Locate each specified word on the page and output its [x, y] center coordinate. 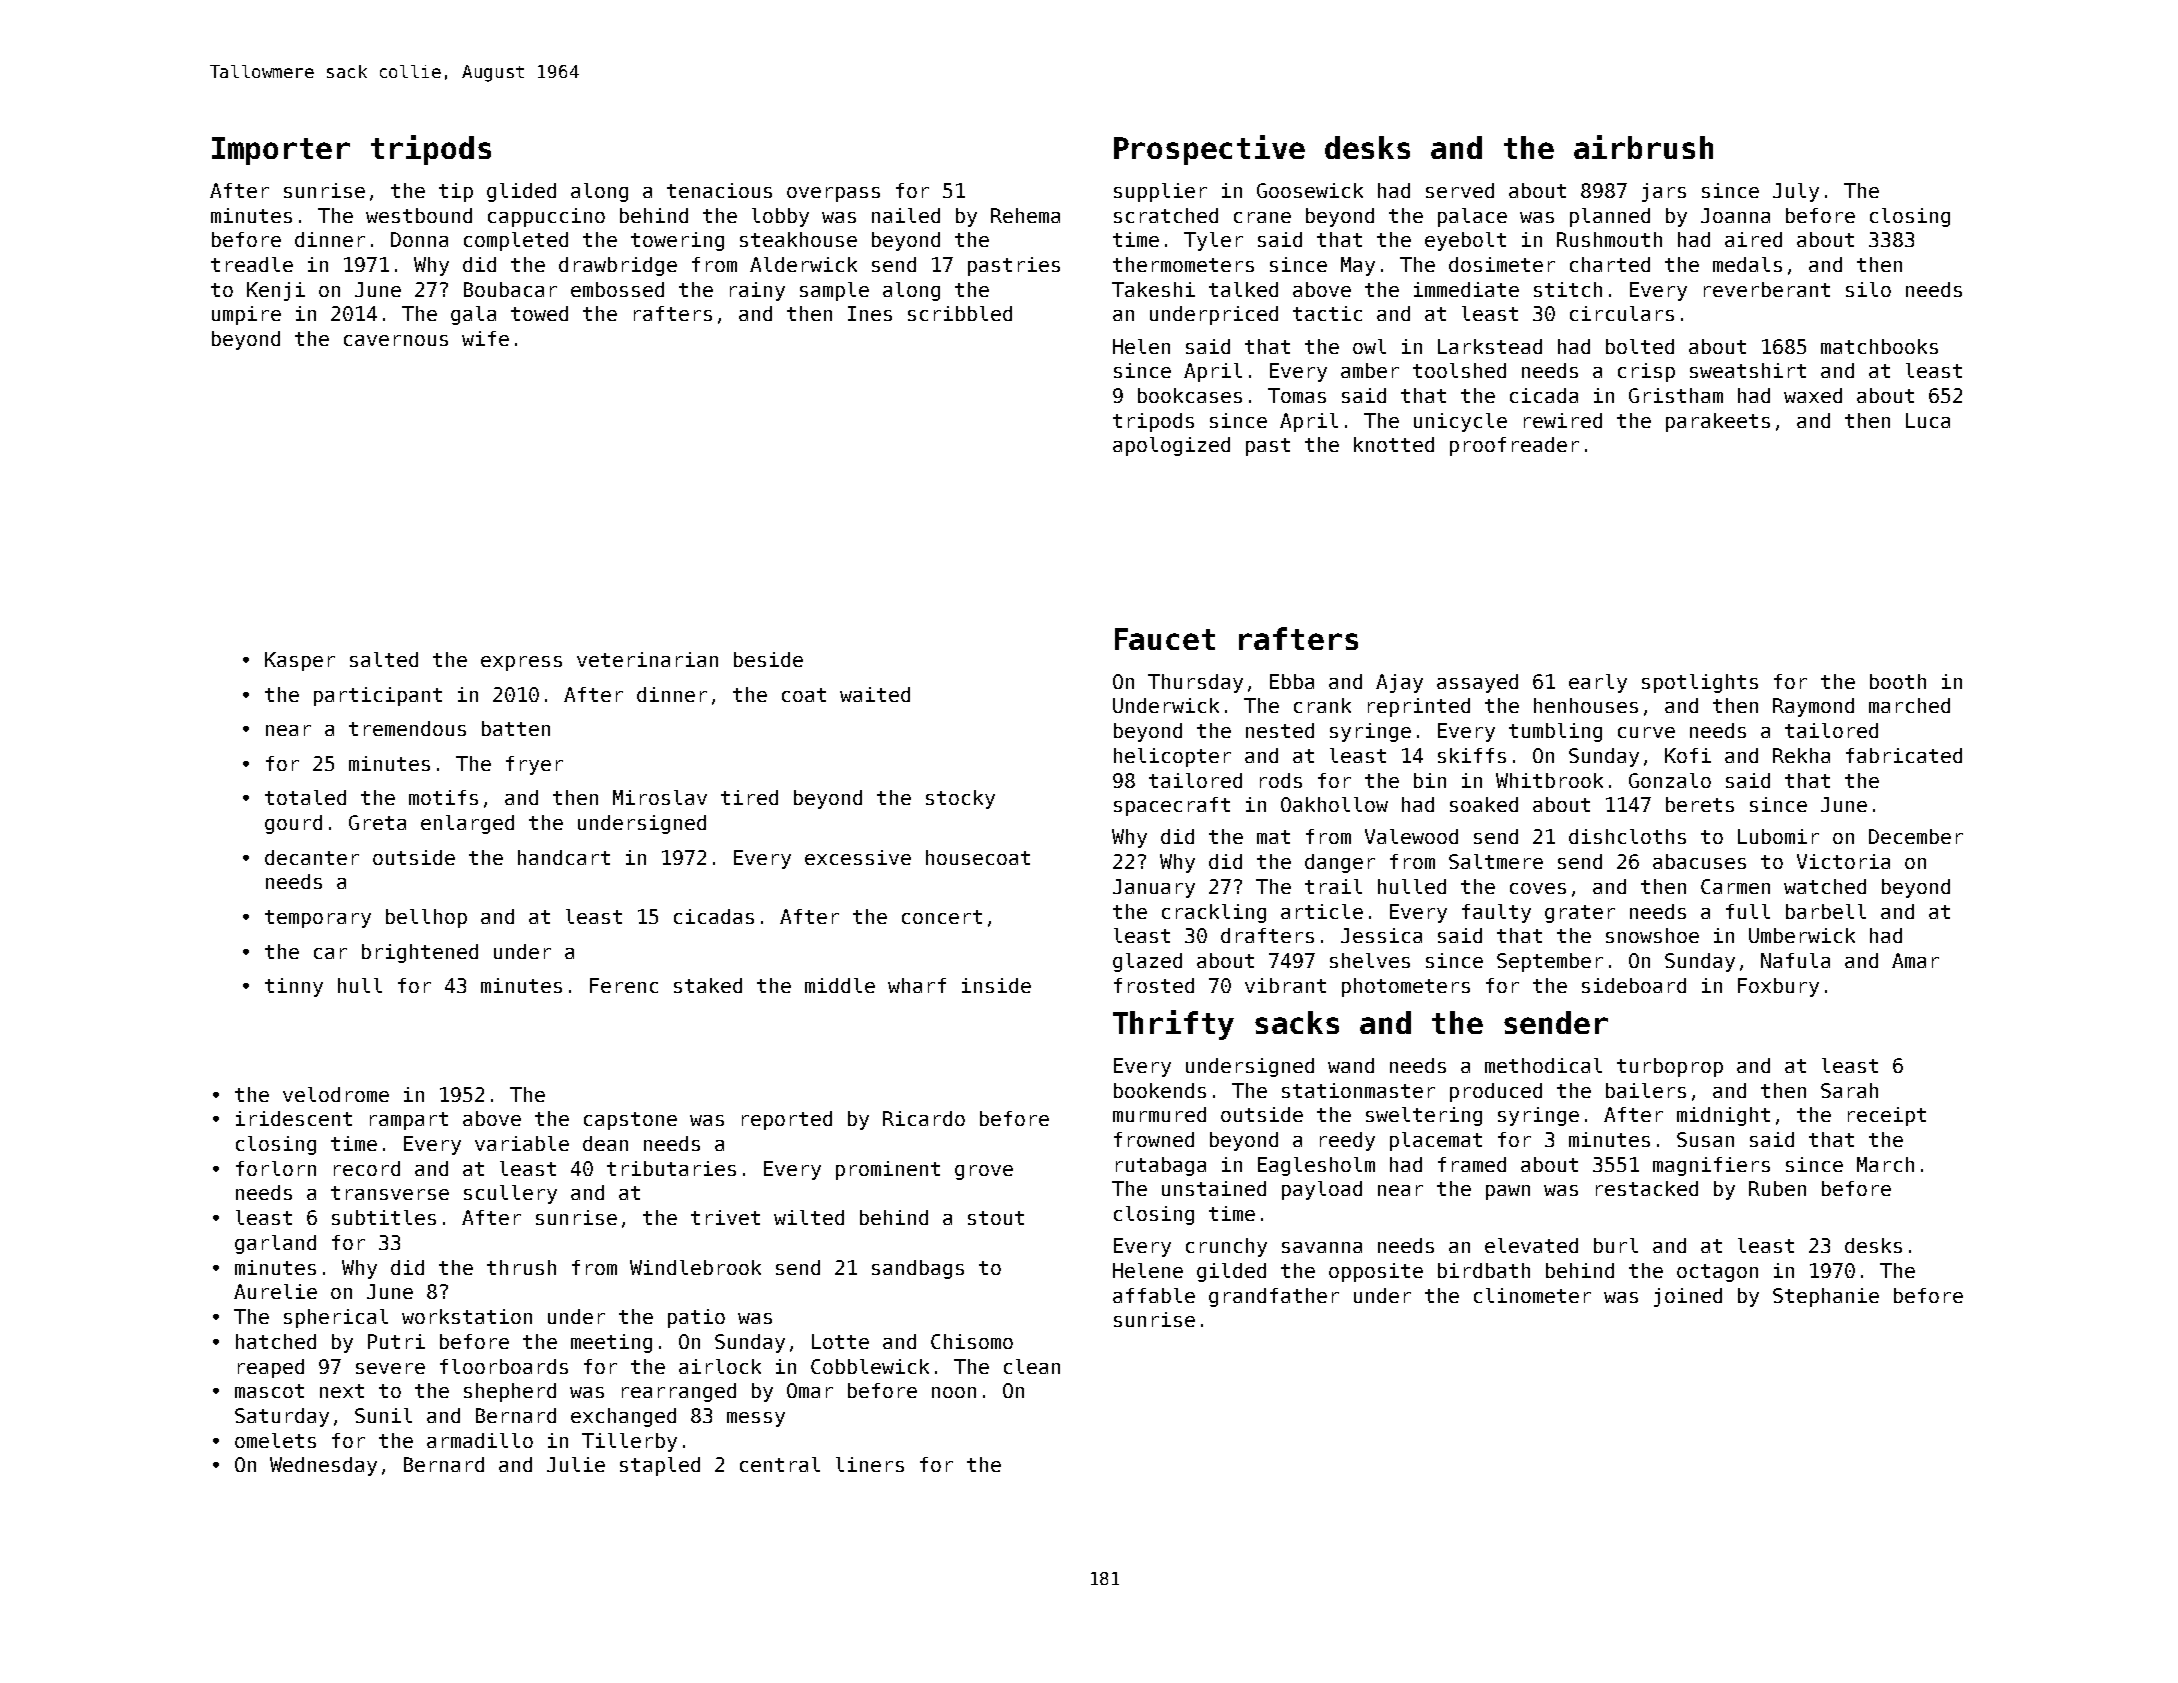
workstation [467, 1316]
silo [1868, 289]
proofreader [1514, 446]
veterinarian [647, 659]
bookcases [1190, 395]
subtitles [384, 1217]
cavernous [396, 340]
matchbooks [1879, 346]
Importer [281, 151]
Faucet [1165, 639]
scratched [1166, 215]
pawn [1508, 1192]
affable [1154, 1295]
